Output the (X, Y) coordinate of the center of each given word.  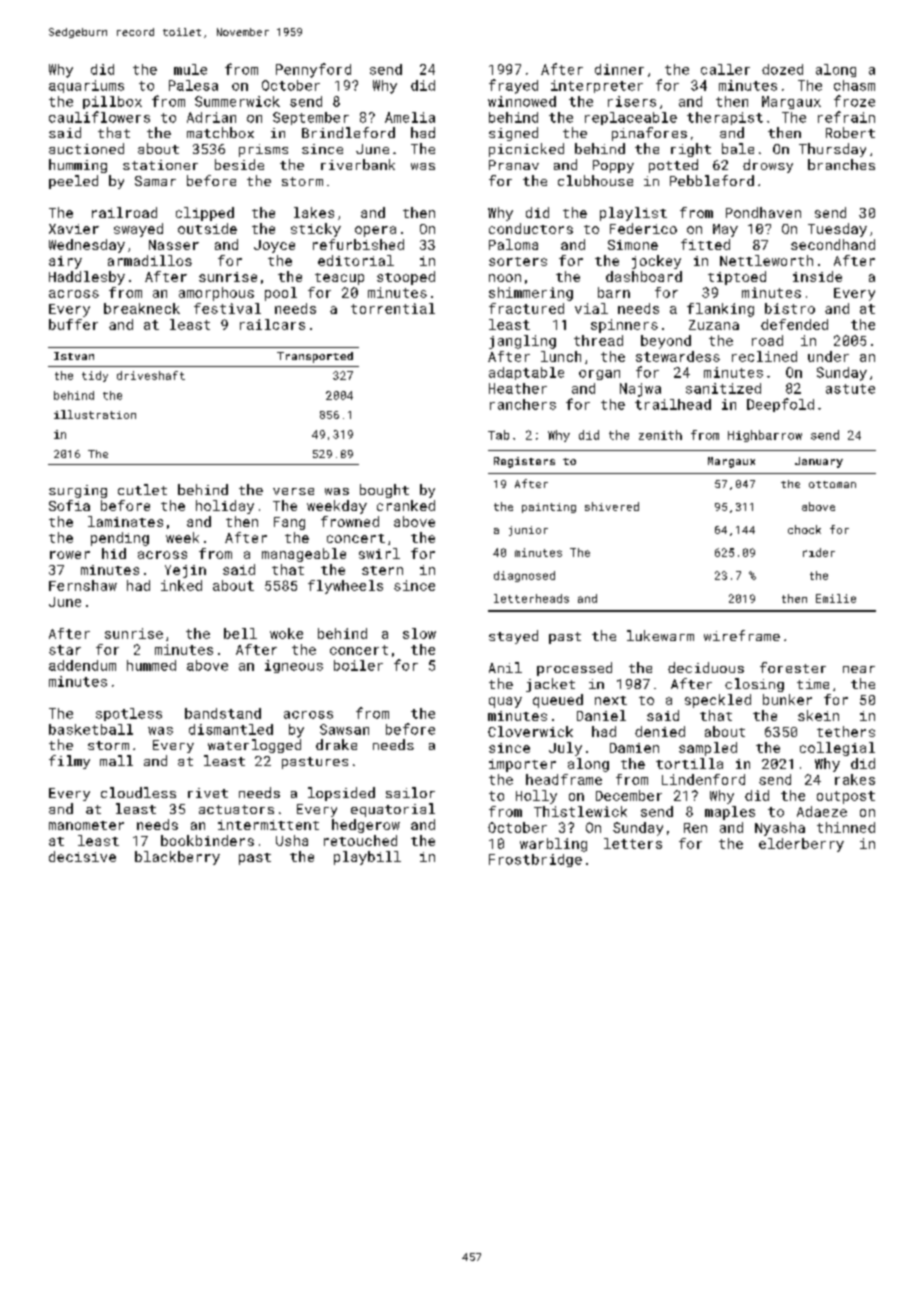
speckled (718, 701)
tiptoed (737, 278)
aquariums (86, 86)
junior (528, 531)
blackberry (177, 858)
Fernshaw (83, 585)
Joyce (274, 246)
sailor (410, 792)
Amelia (410, 117)
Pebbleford (712, 180)
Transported (315, 357)
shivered (612, 506)
